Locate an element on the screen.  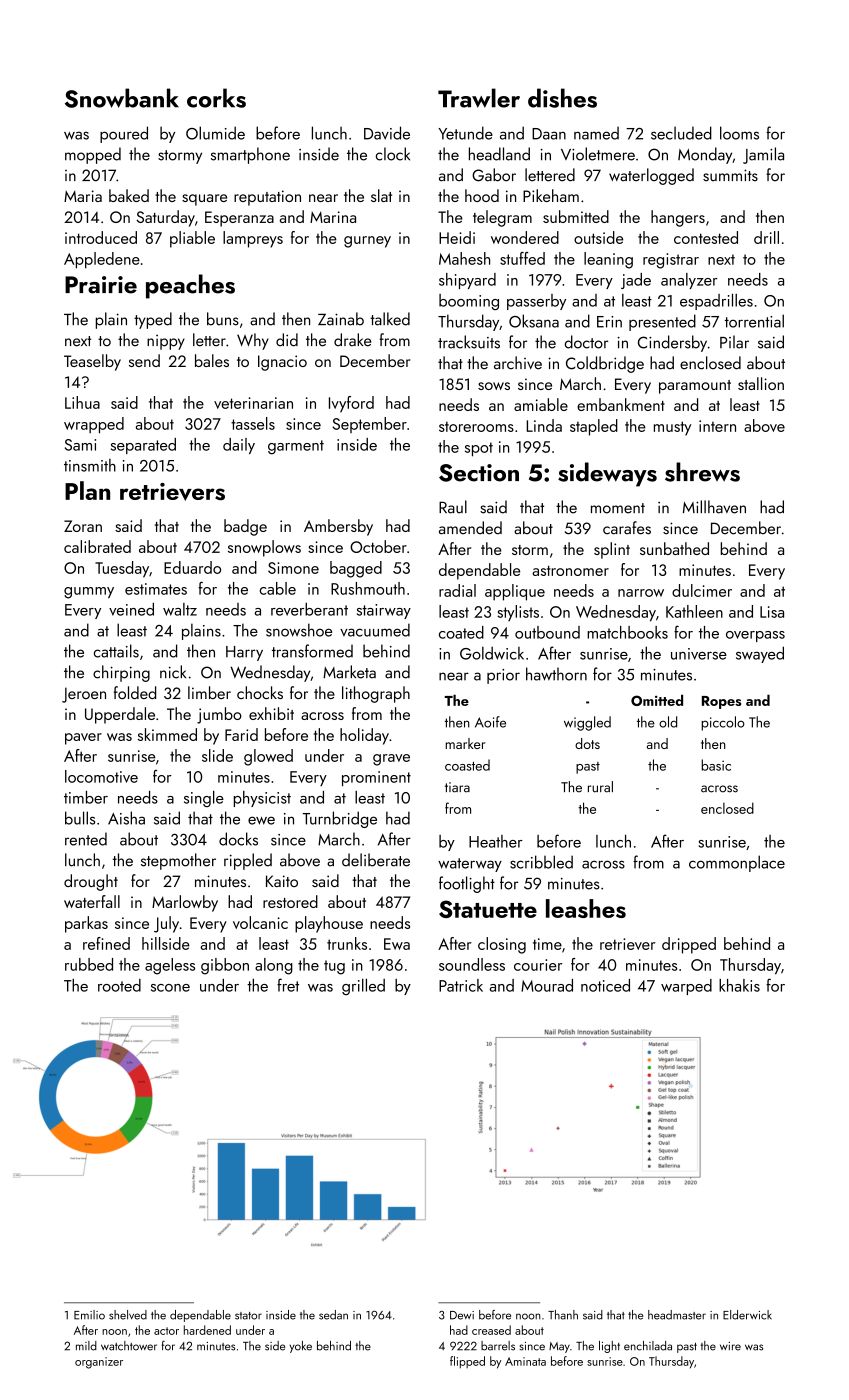
Mahesh is located at coordinates (464, 258).
